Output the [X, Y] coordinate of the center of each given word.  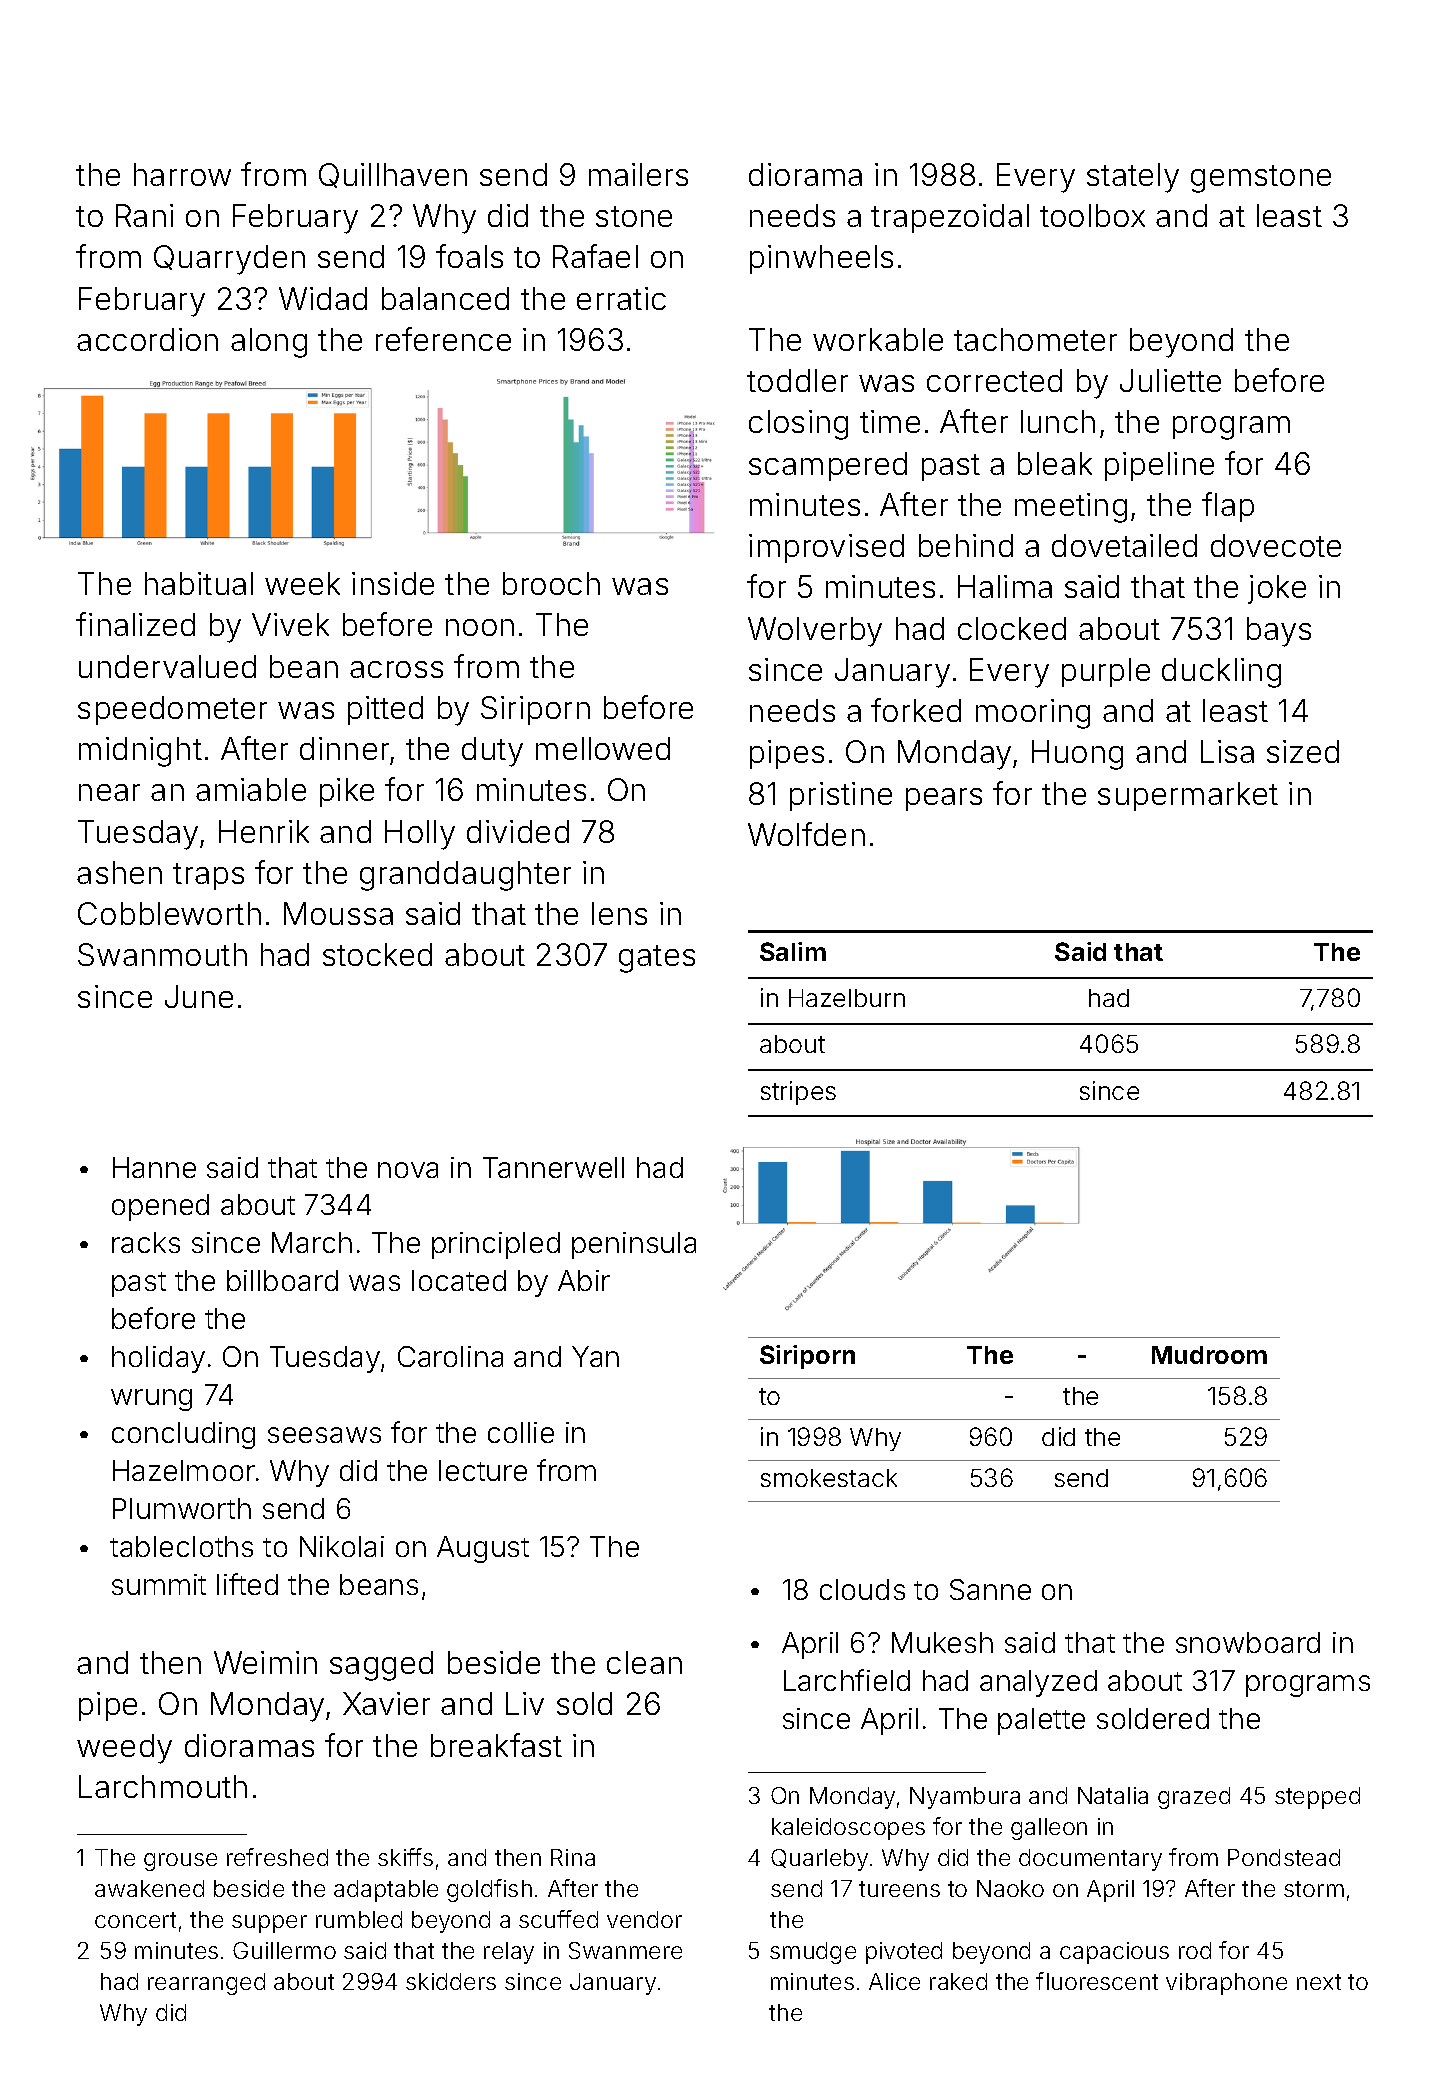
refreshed [277, 1857]
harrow [182, 174]
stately [1133, 178]
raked [958, 1981]
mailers [638, 174]
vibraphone [1226, 1984]
